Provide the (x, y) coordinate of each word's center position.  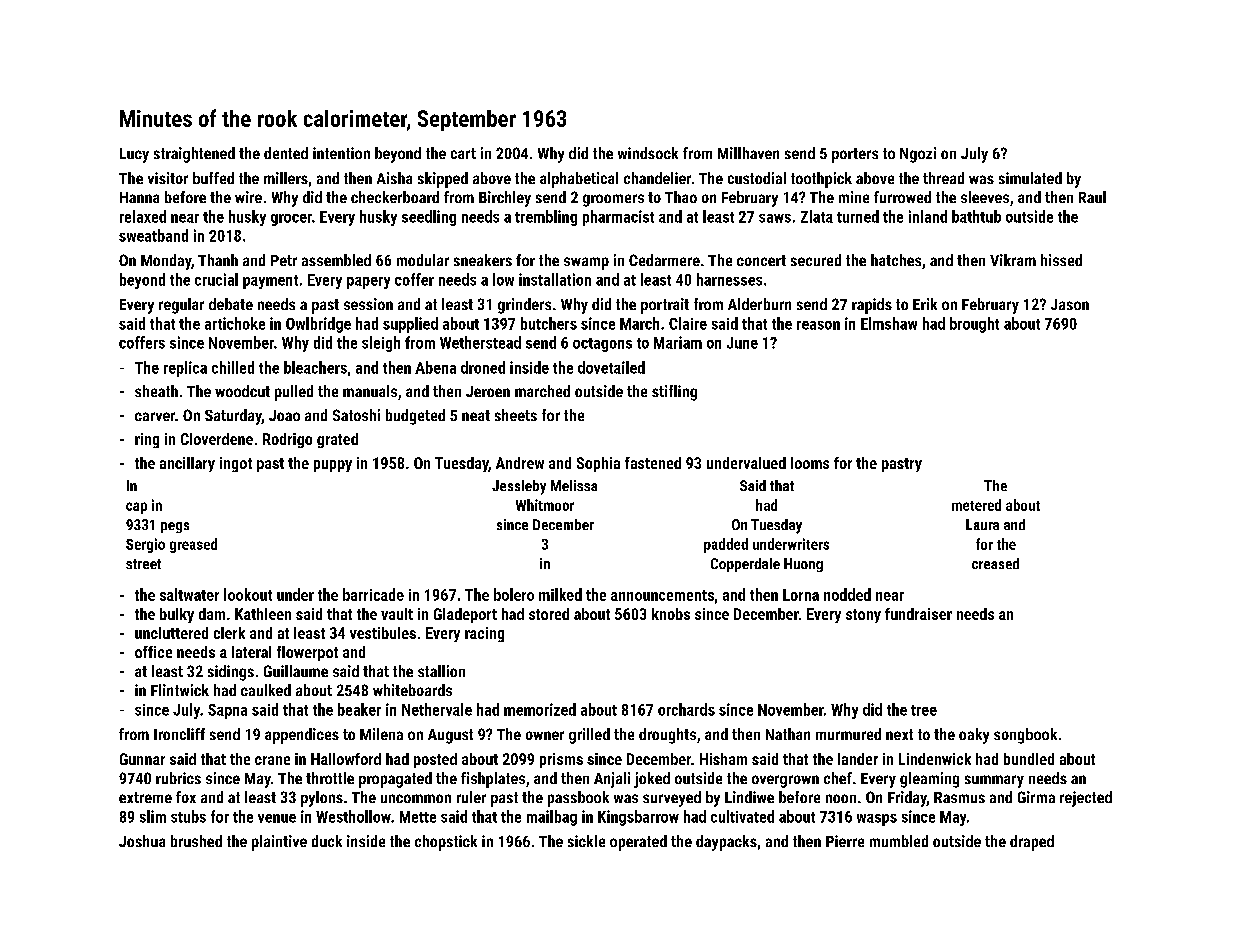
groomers (613, 200)
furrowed (902, 197)
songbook (1025, 736)
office (153, 652)
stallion (441, 671)
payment (270, 282)
